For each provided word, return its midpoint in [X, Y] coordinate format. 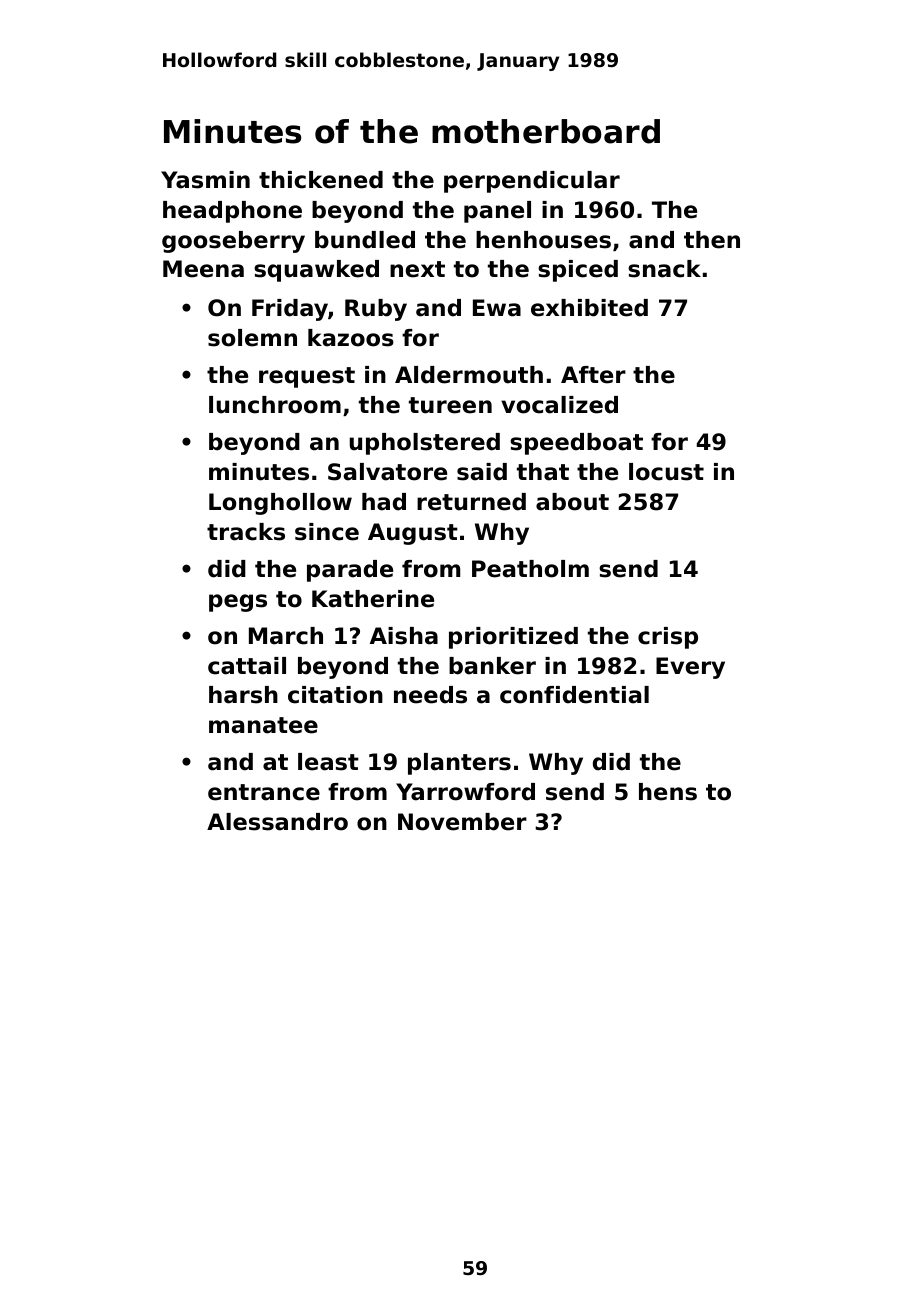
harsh [243, 695]
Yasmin [205, 180]
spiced [578, 271]
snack [664, 269]
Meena [203, 269]
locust [666, 472]
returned [471, 502]
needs [430, 695]
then [712, 240]
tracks [246, 532]
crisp [668, 638]
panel [497, 212]
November [462, 822]
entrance [264, 792]
